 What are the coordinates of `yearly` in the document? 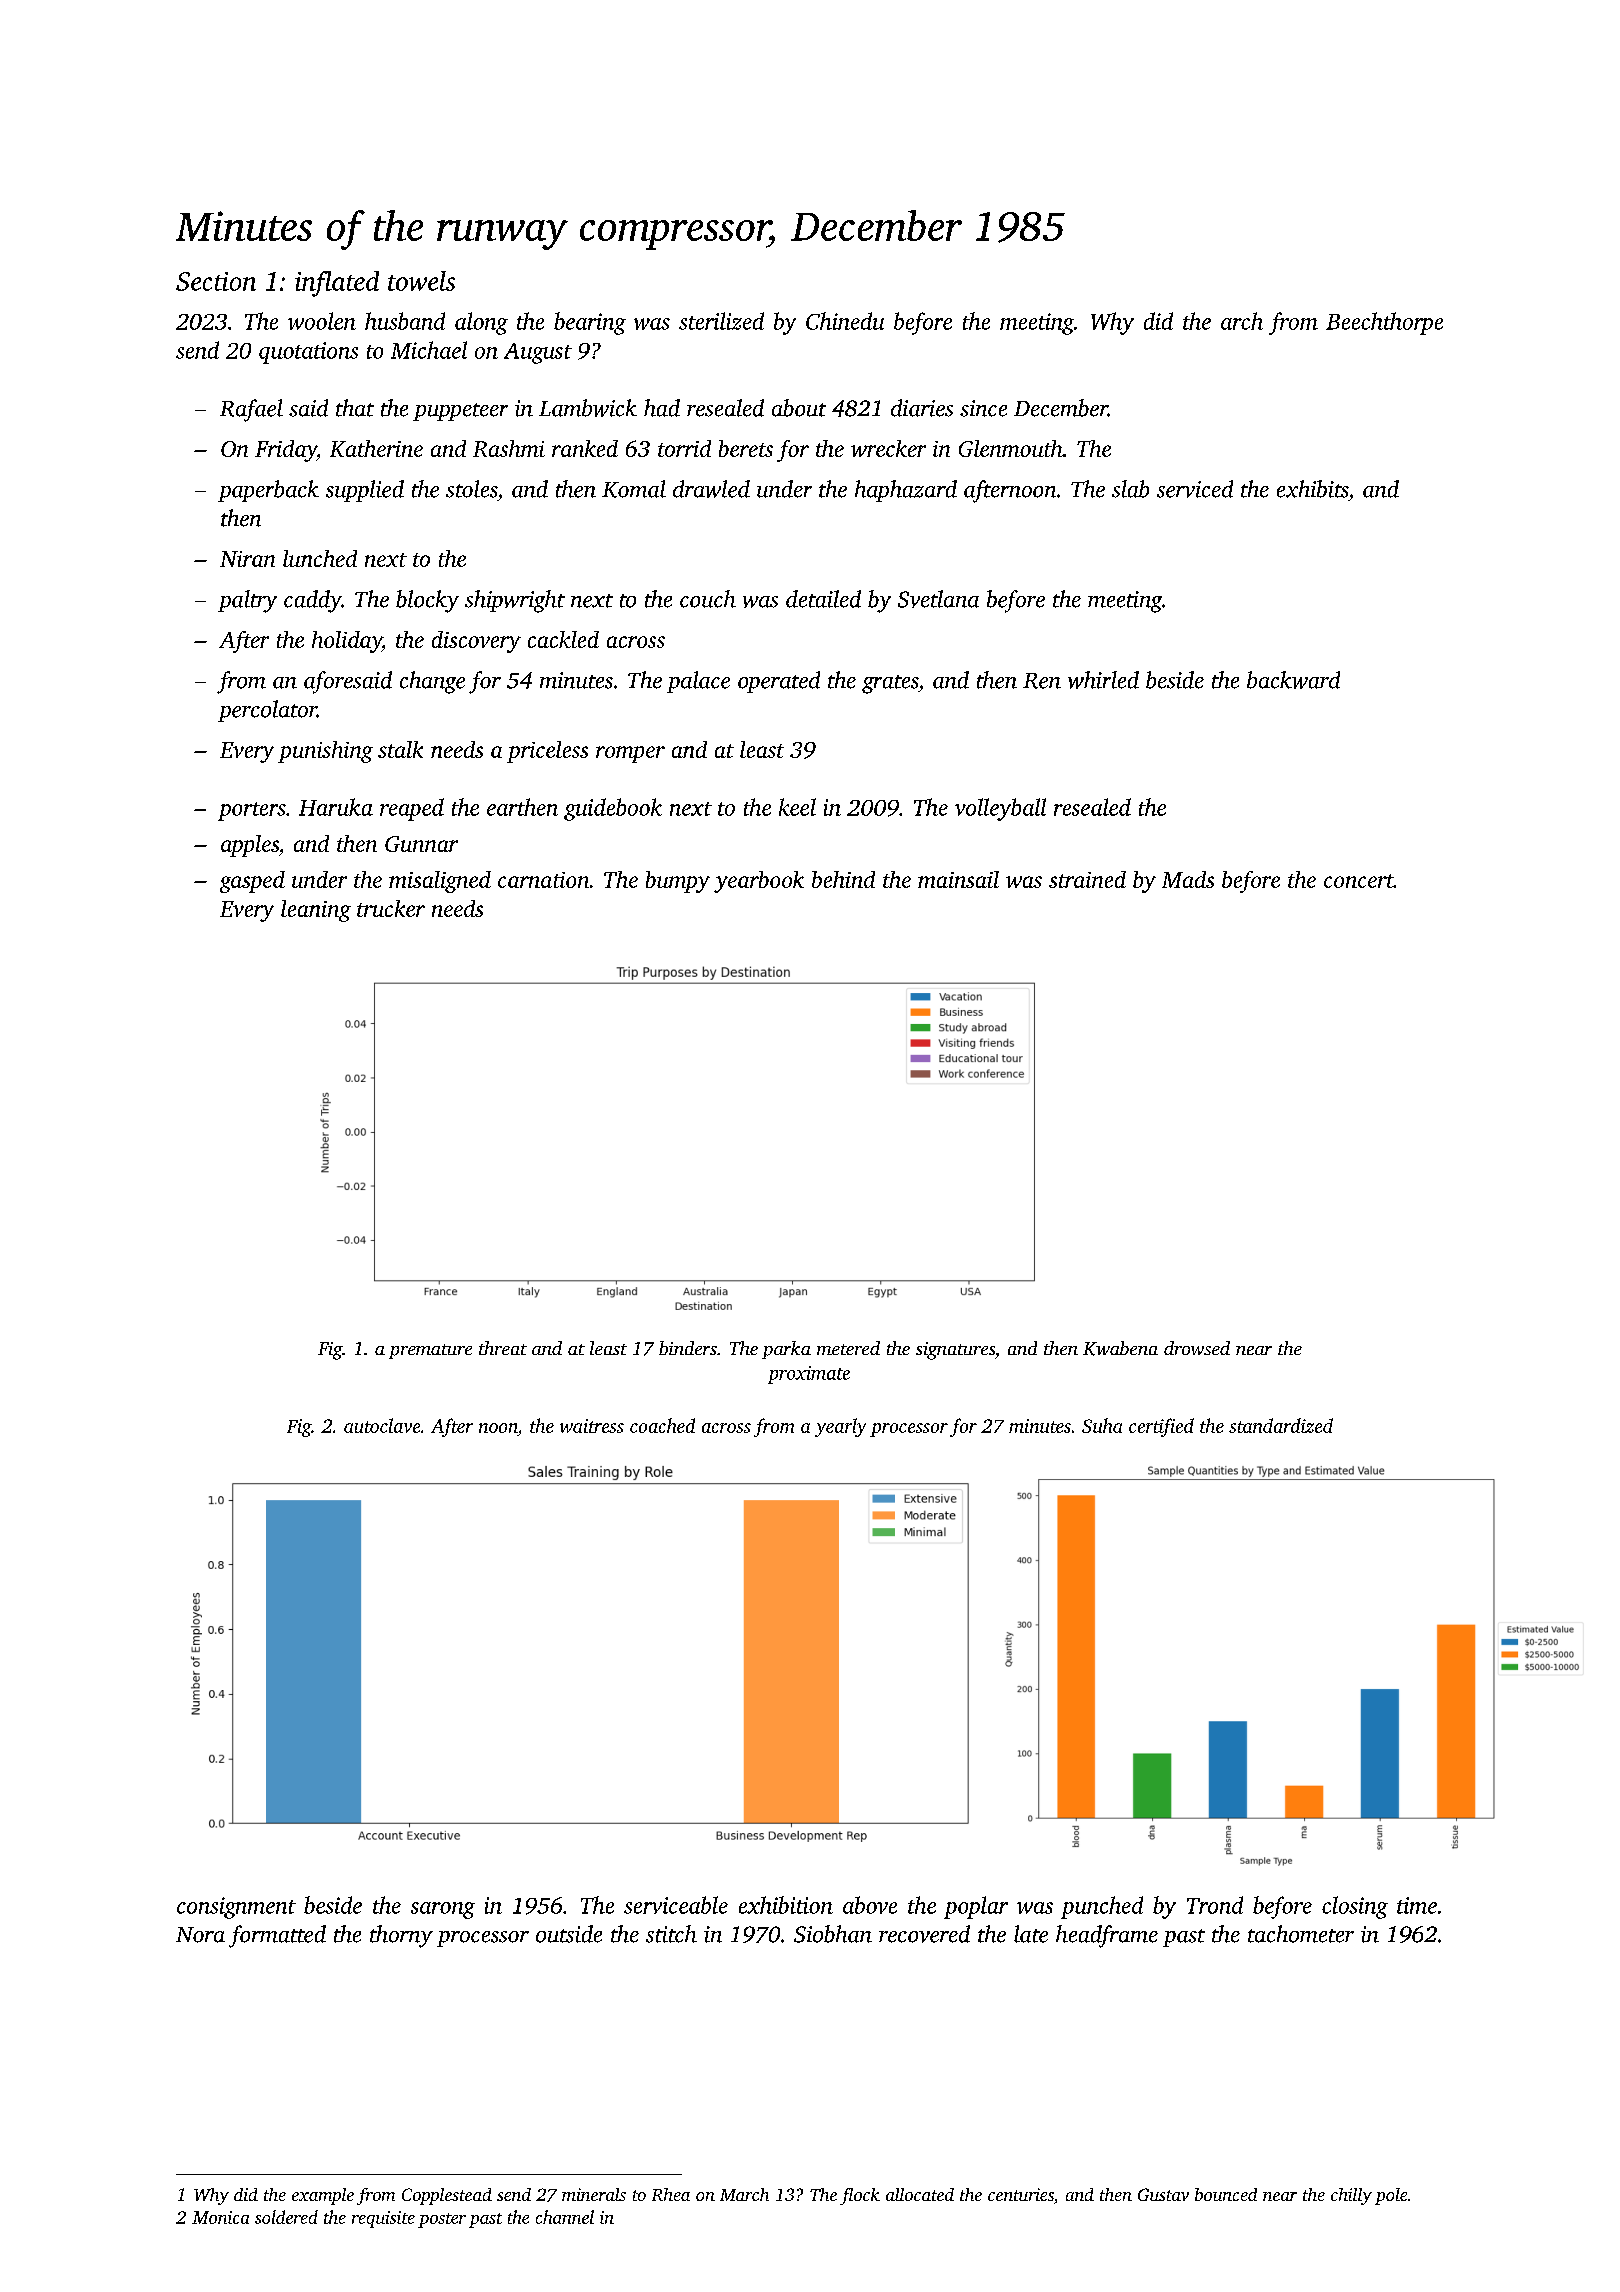 It's located at (840, 1427).
